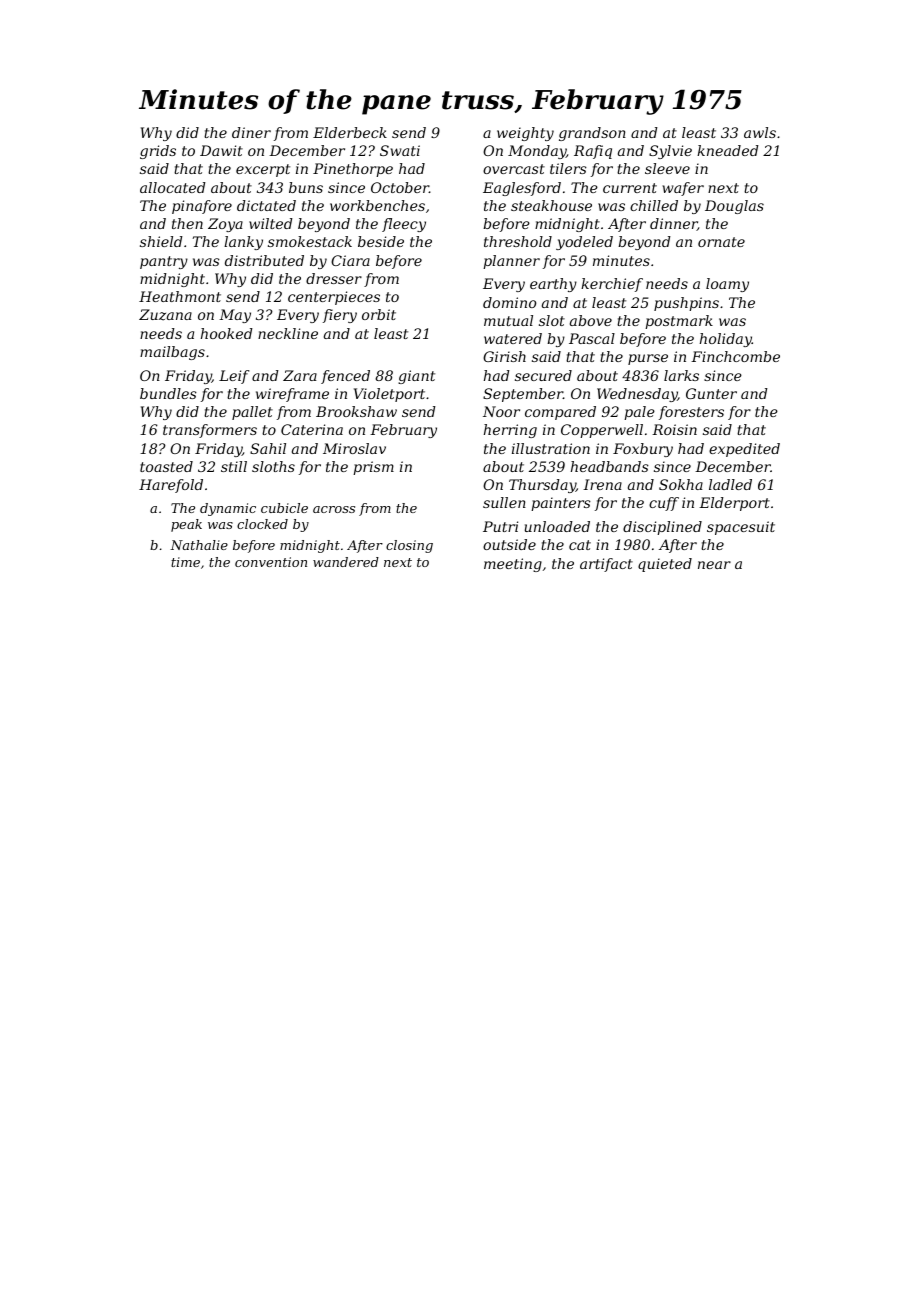 This image has width=924, height=1314. Describe the element at coordinates (165, 315) in the image. I see `Zuzana` at that location.
